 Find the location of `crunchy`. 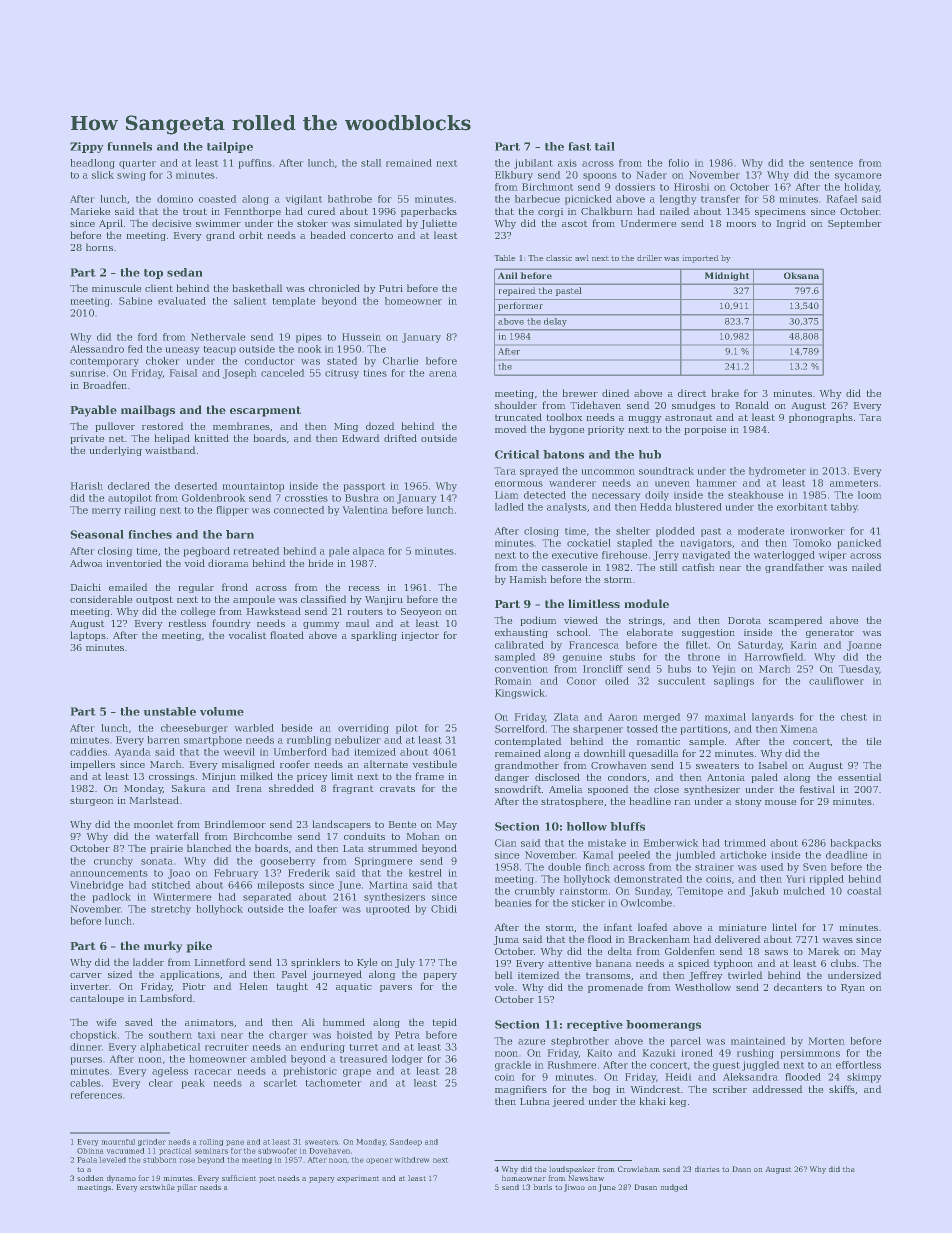

crunchy is located at coordinates (113, 862).
